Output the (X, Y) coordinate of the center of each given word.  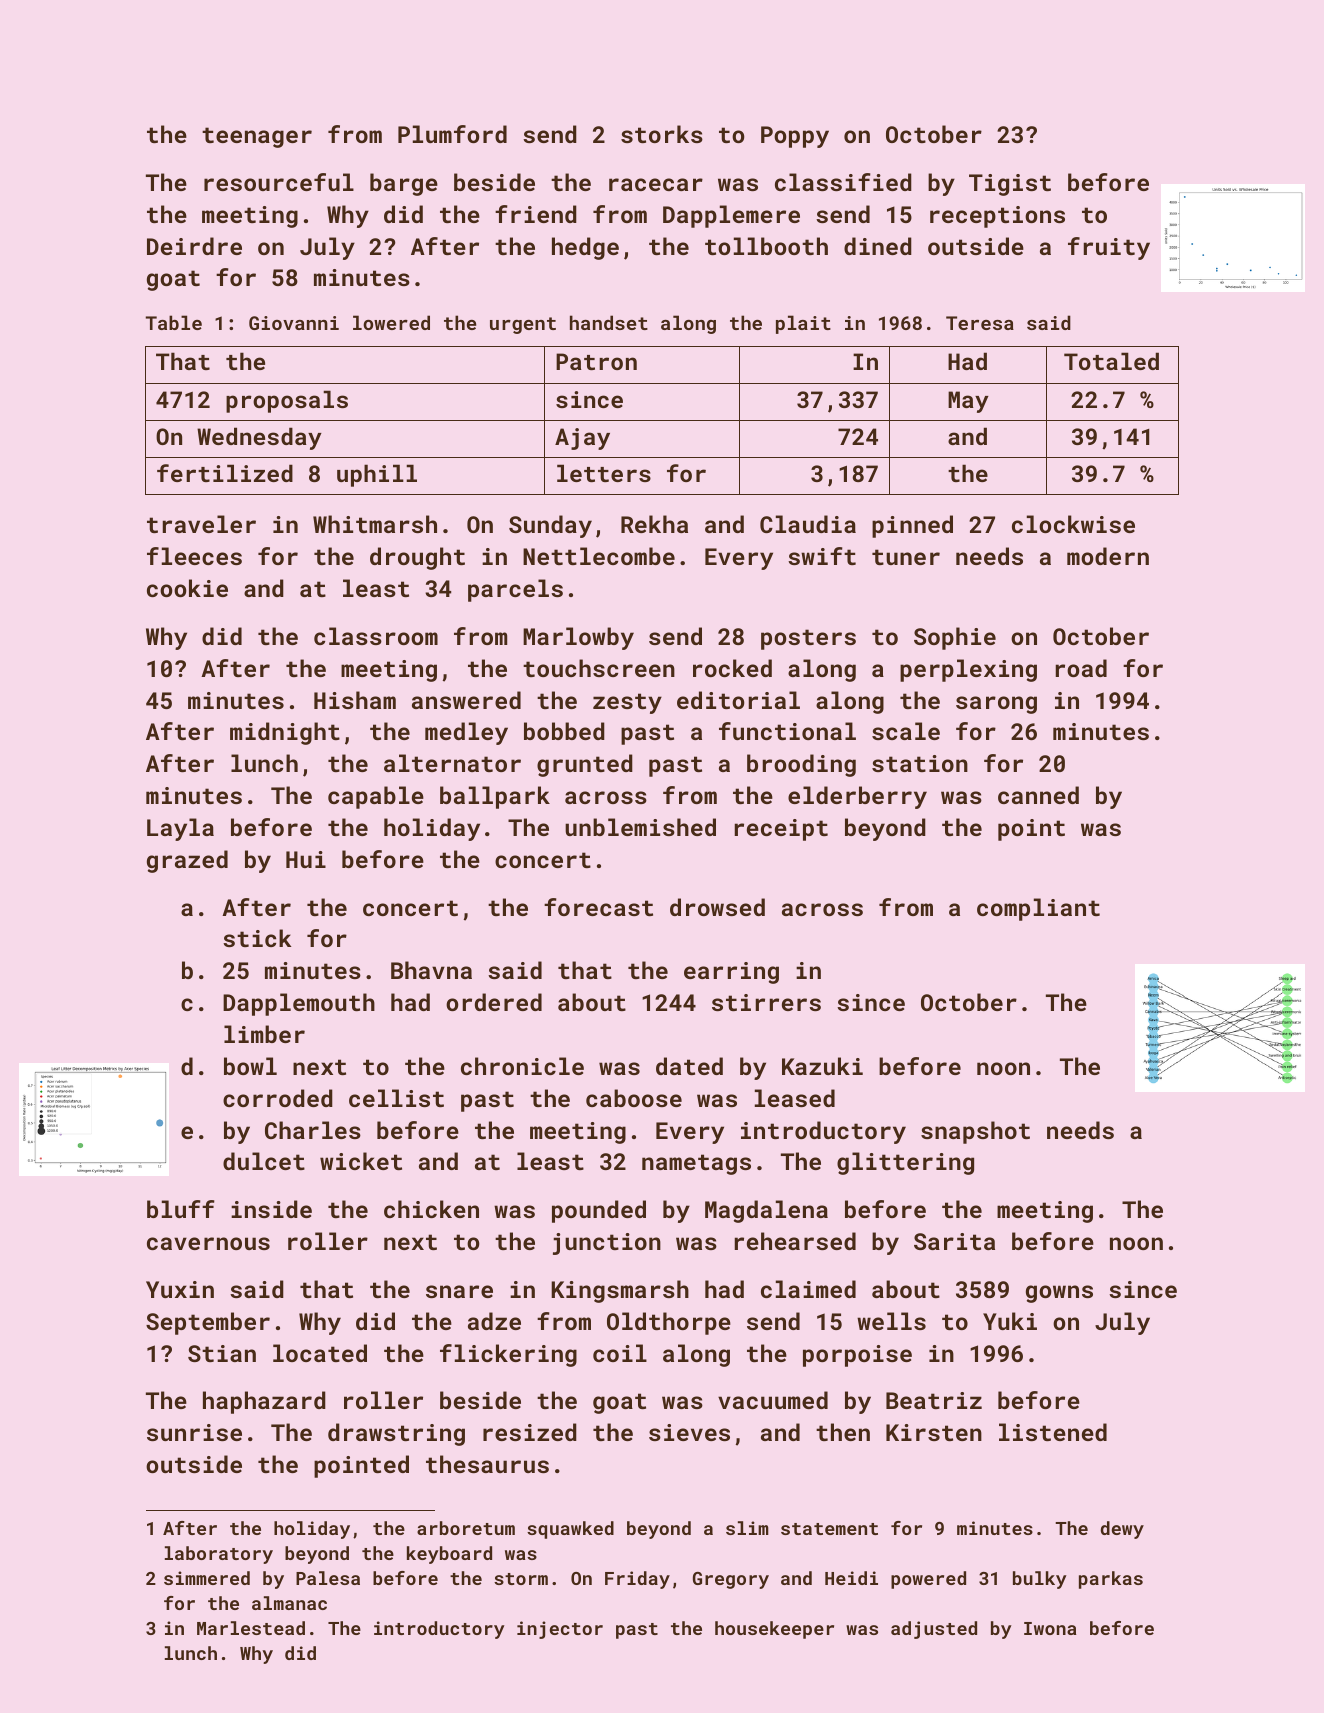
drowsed (717, 907)
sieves (689, 1432)
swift (822, 556)
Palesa (328, 1578)
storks (662, 134)
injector (560, 1630)
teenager (257, 137)
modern (1108, 556)
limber (264, 1034)
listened (1053, 1432)
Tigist (1010, 185)
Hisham (355, 700)
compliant (1038, 909)
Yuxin (180, 1289)
